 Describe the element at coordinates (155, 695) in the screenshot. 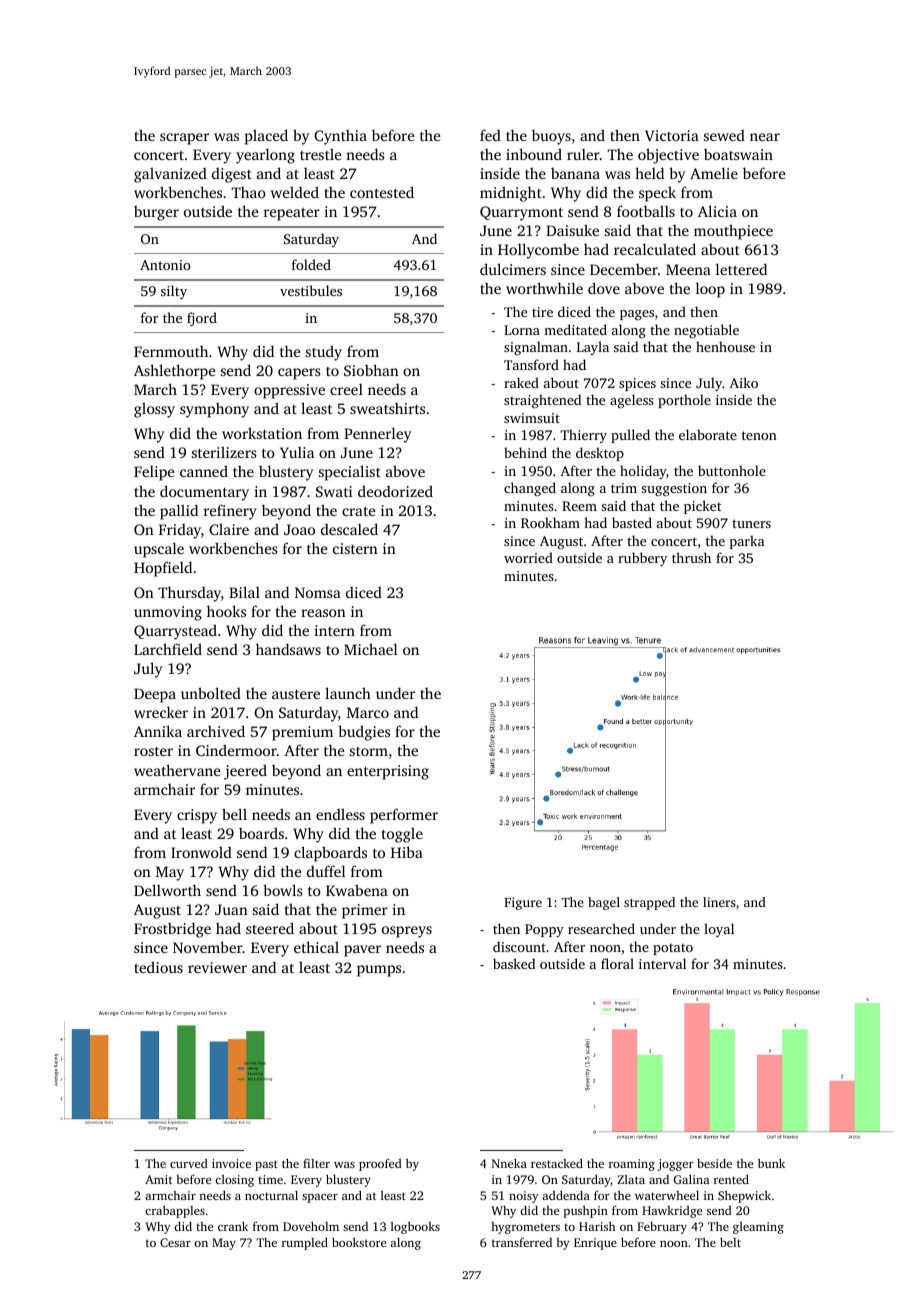

I see `Deepa` at that location.
